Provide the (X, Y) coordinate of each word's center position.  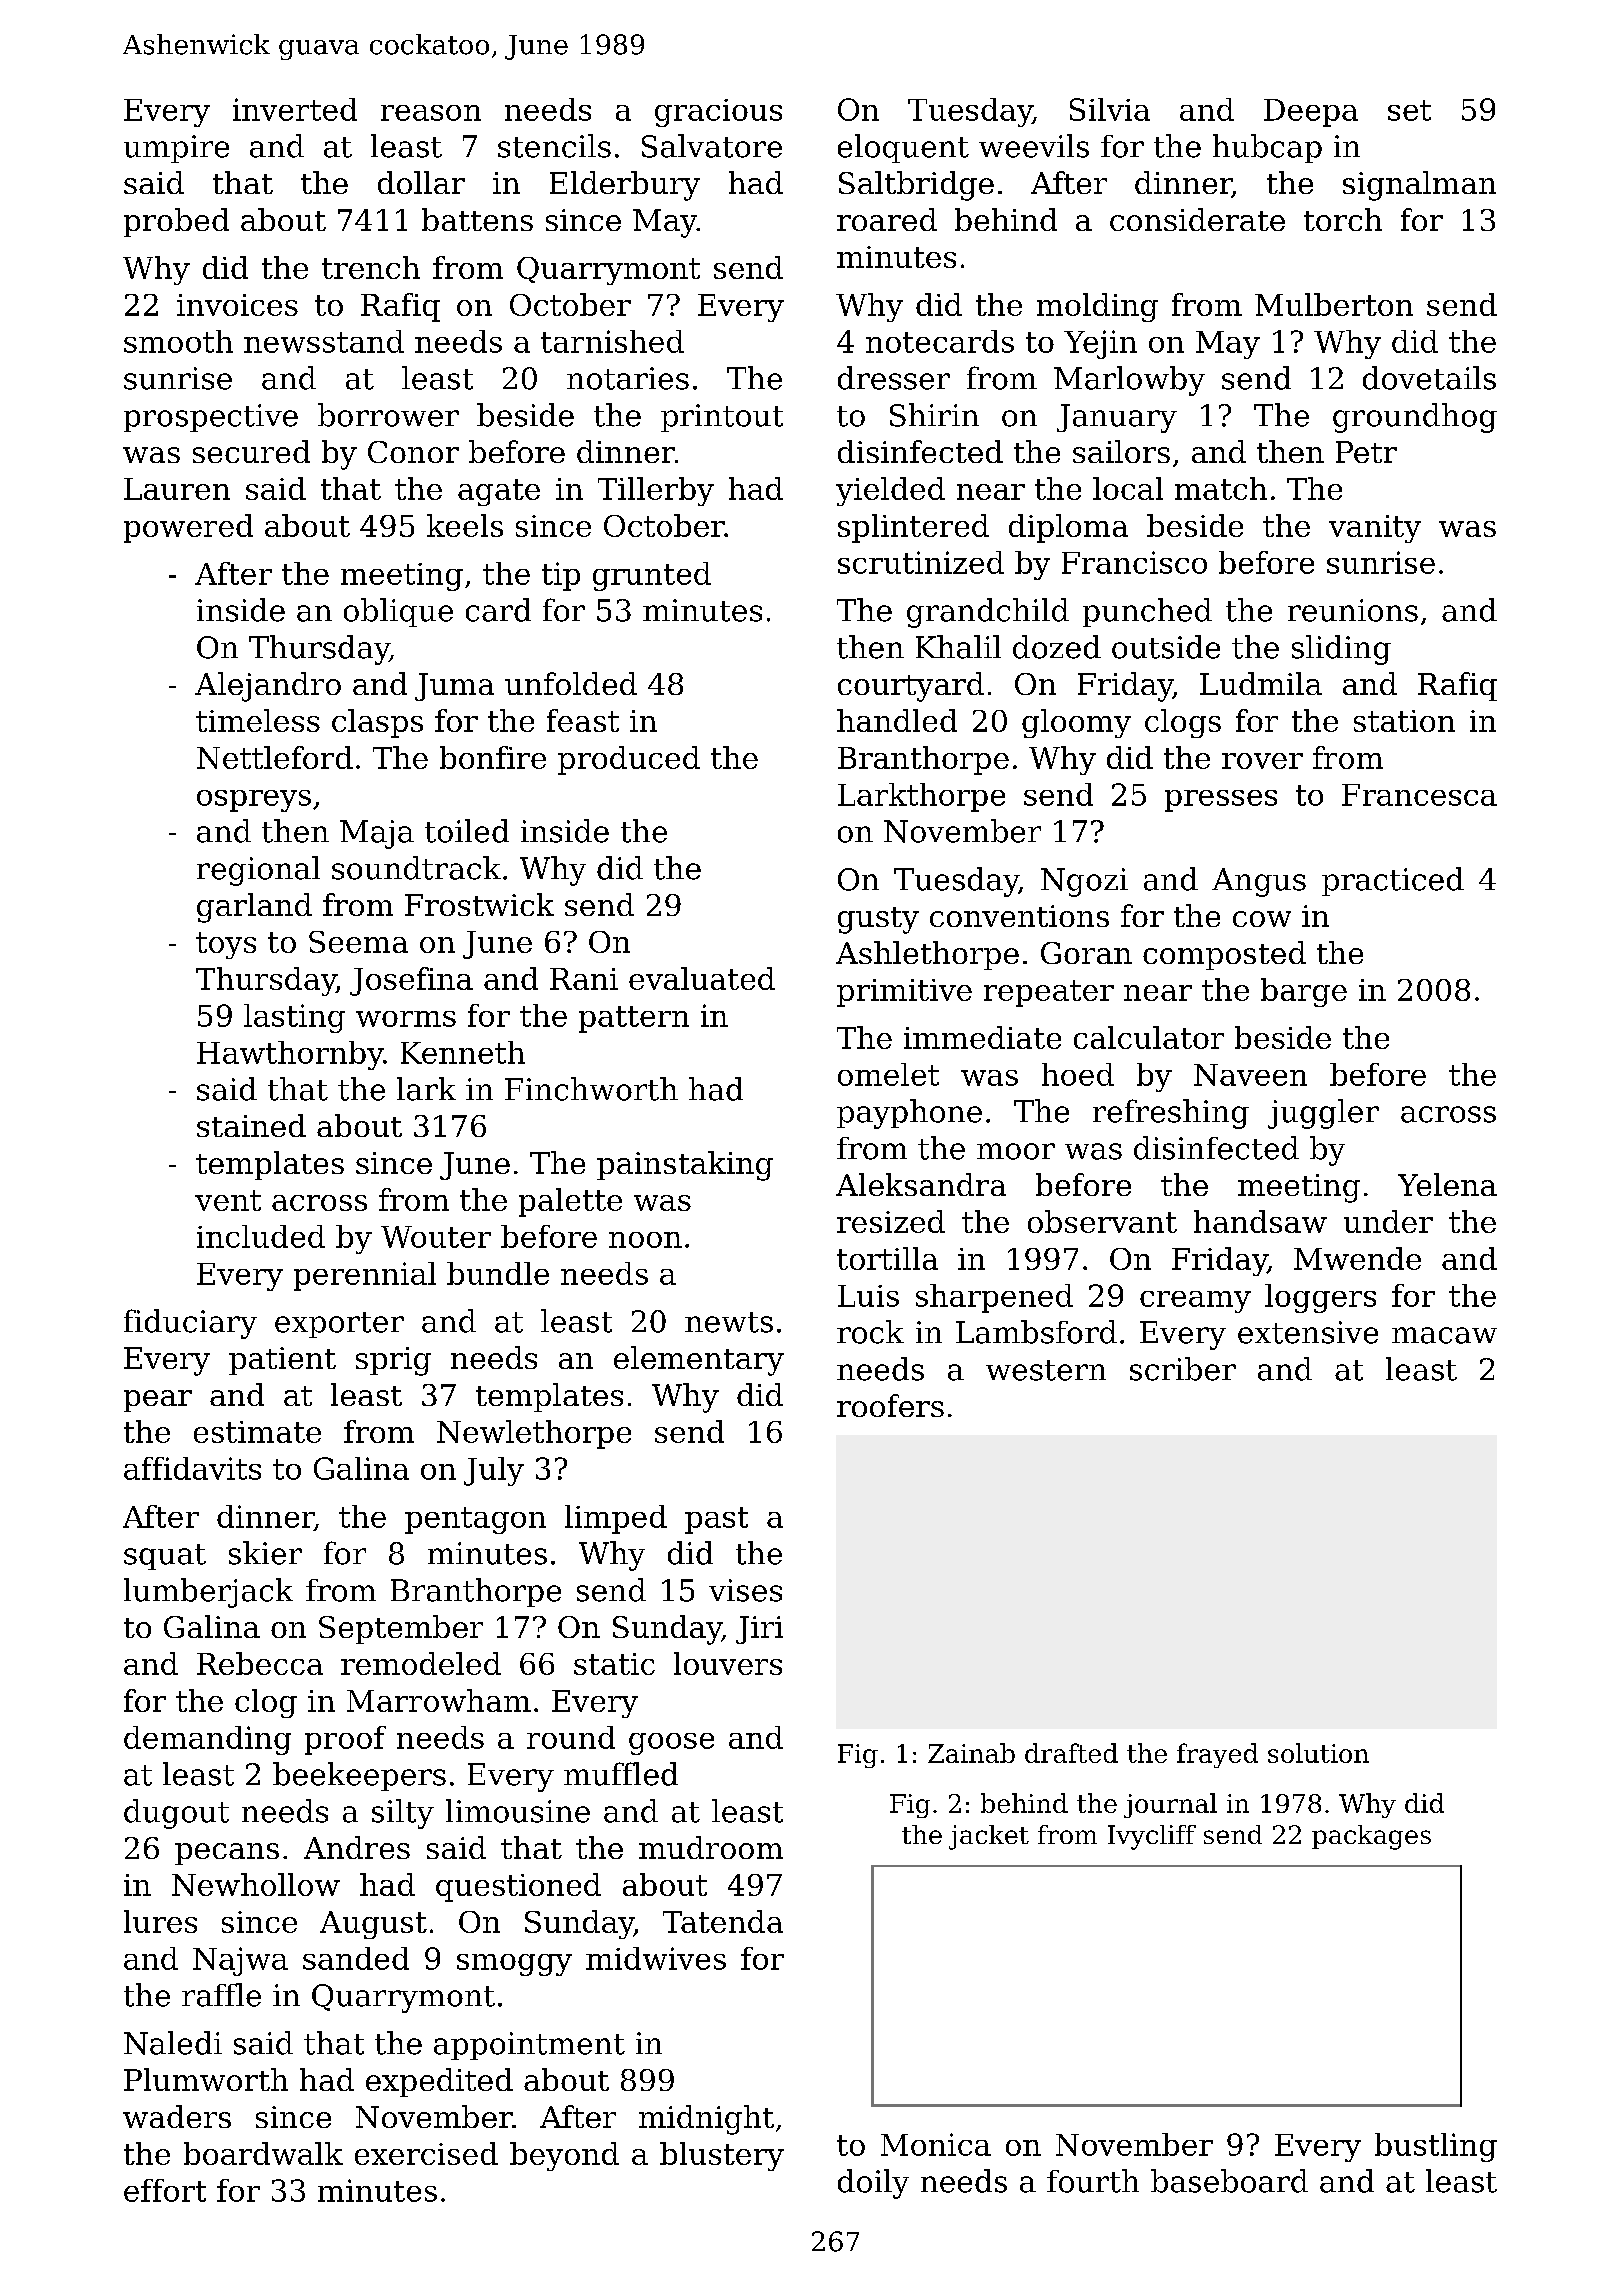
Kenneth (463, 1052)
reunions (1353, 610)
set (1409, 110)
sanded (356, 1958)
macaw (1444, 1335)
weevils (1034, 146)
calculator (1149, 1037)
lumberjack (208, 1593)
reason (431, 113)
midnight (706, 2120)
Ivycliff (1152, 1837)
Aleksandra (921, 1184)
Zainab (971, 1753)
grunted (652, 576)
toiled (467, 831)
